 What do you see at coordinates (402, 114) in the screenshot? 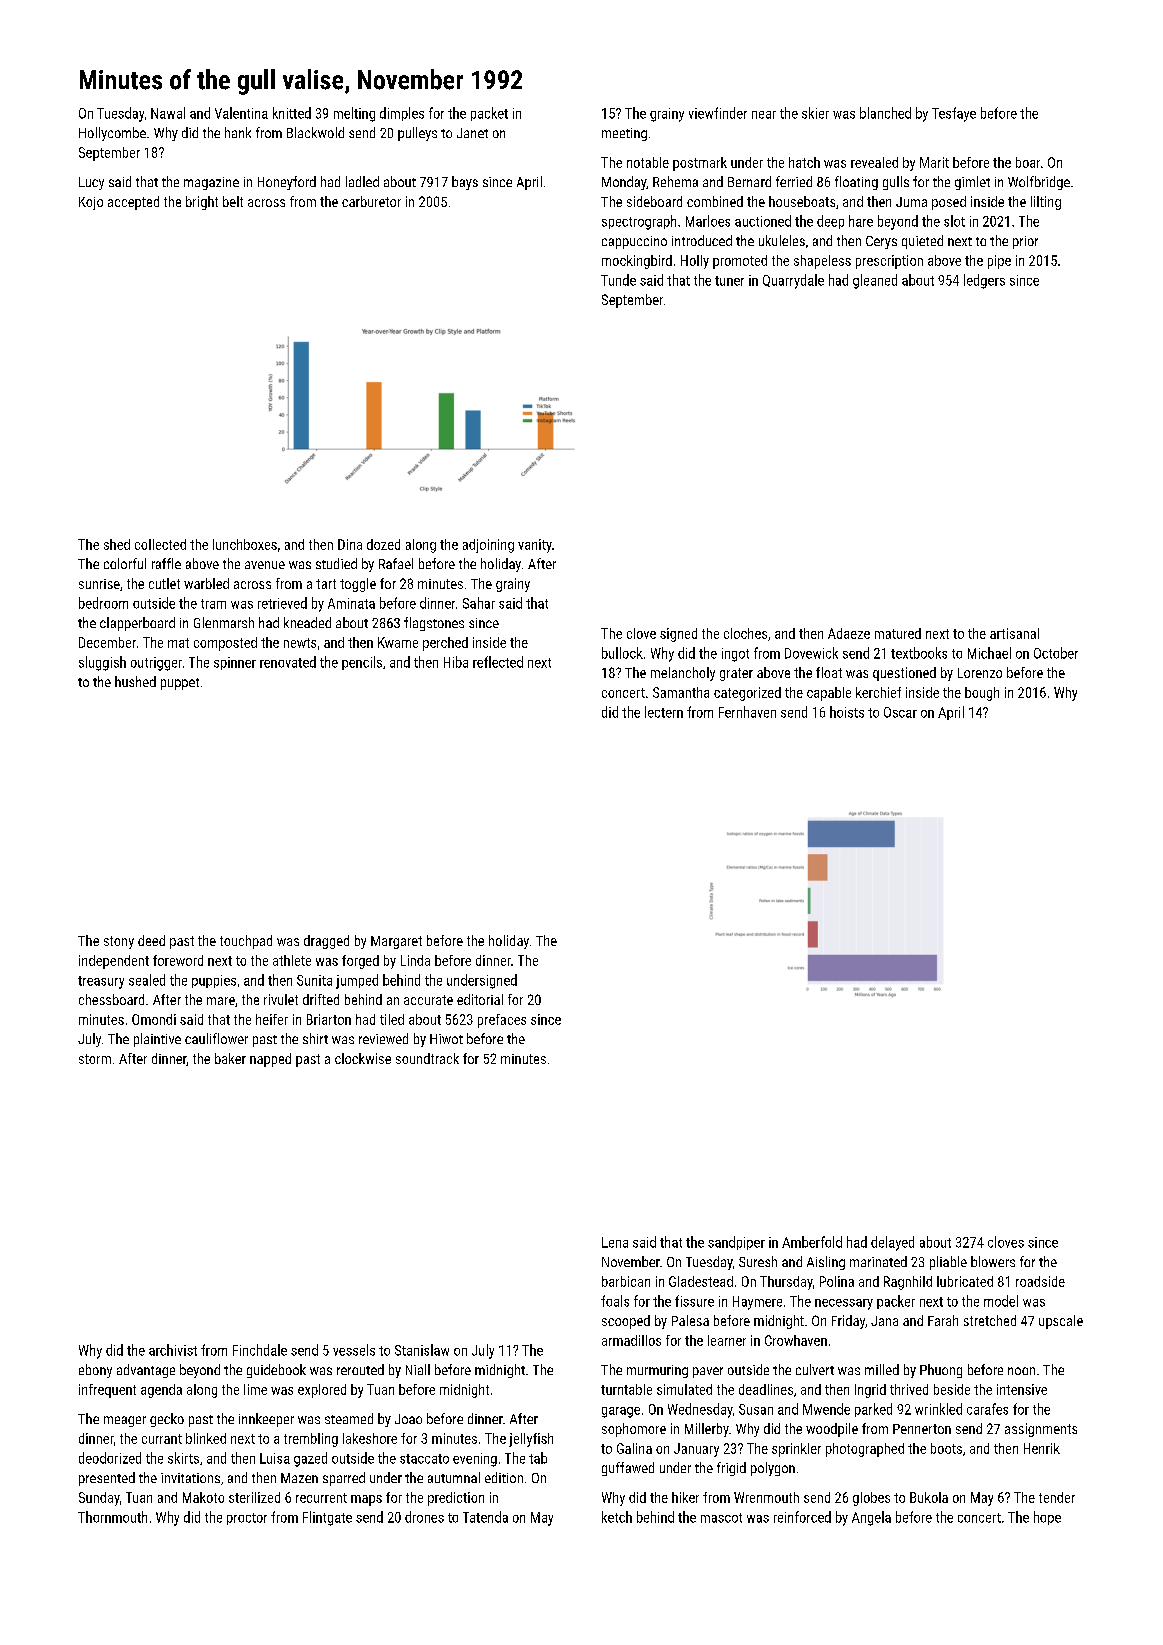
I see `dimples` at bounding box center [402, 114].
